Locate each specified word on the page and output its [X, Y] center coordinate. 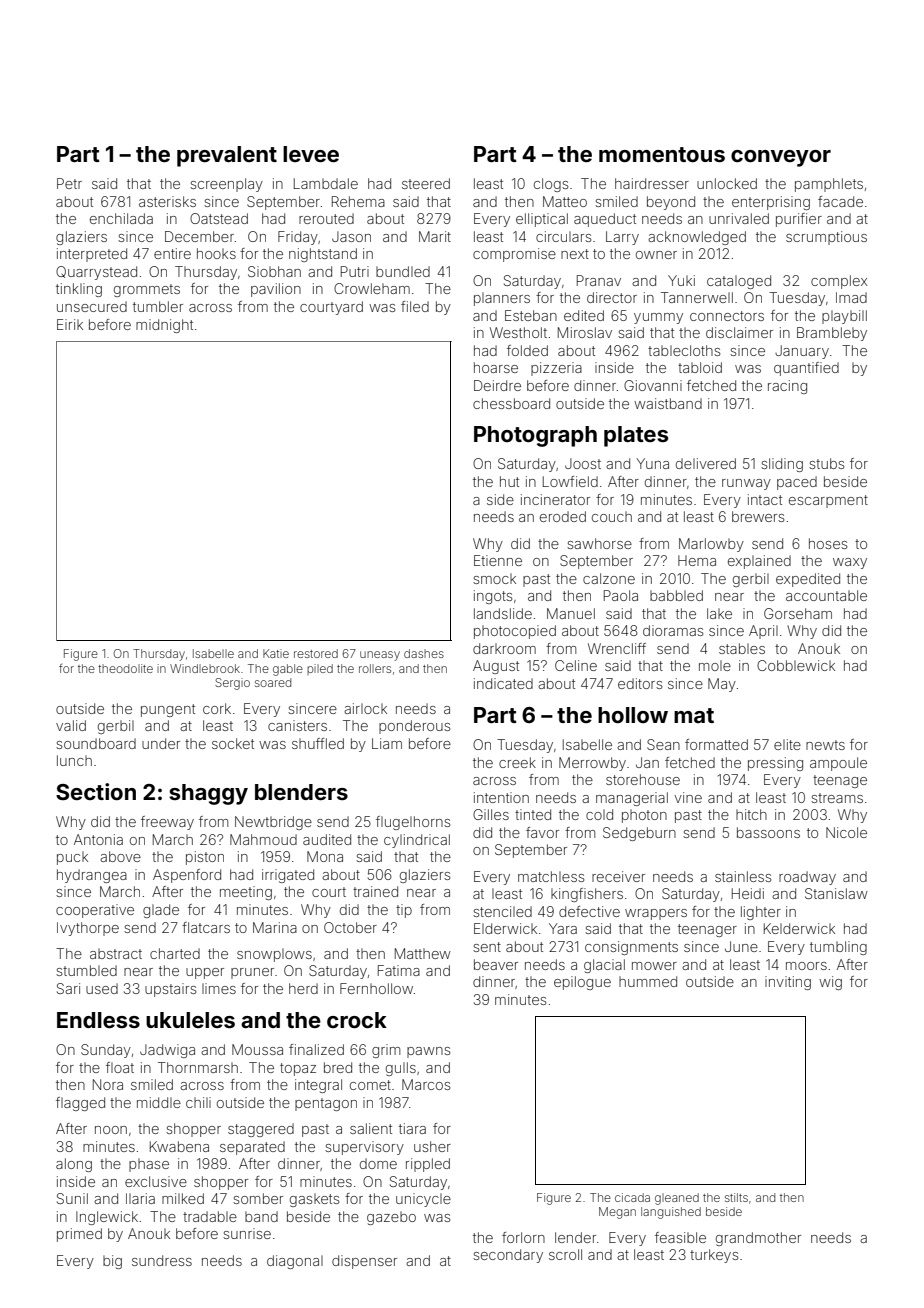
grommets [147, 290]
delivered [706, 463]
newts [825, 745]
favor [542, 832]
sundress [162, 1260]
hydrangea [92, 876]
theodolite [125, 668]
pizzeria [556, 369]
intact [765, 499]
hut [509, 481]
